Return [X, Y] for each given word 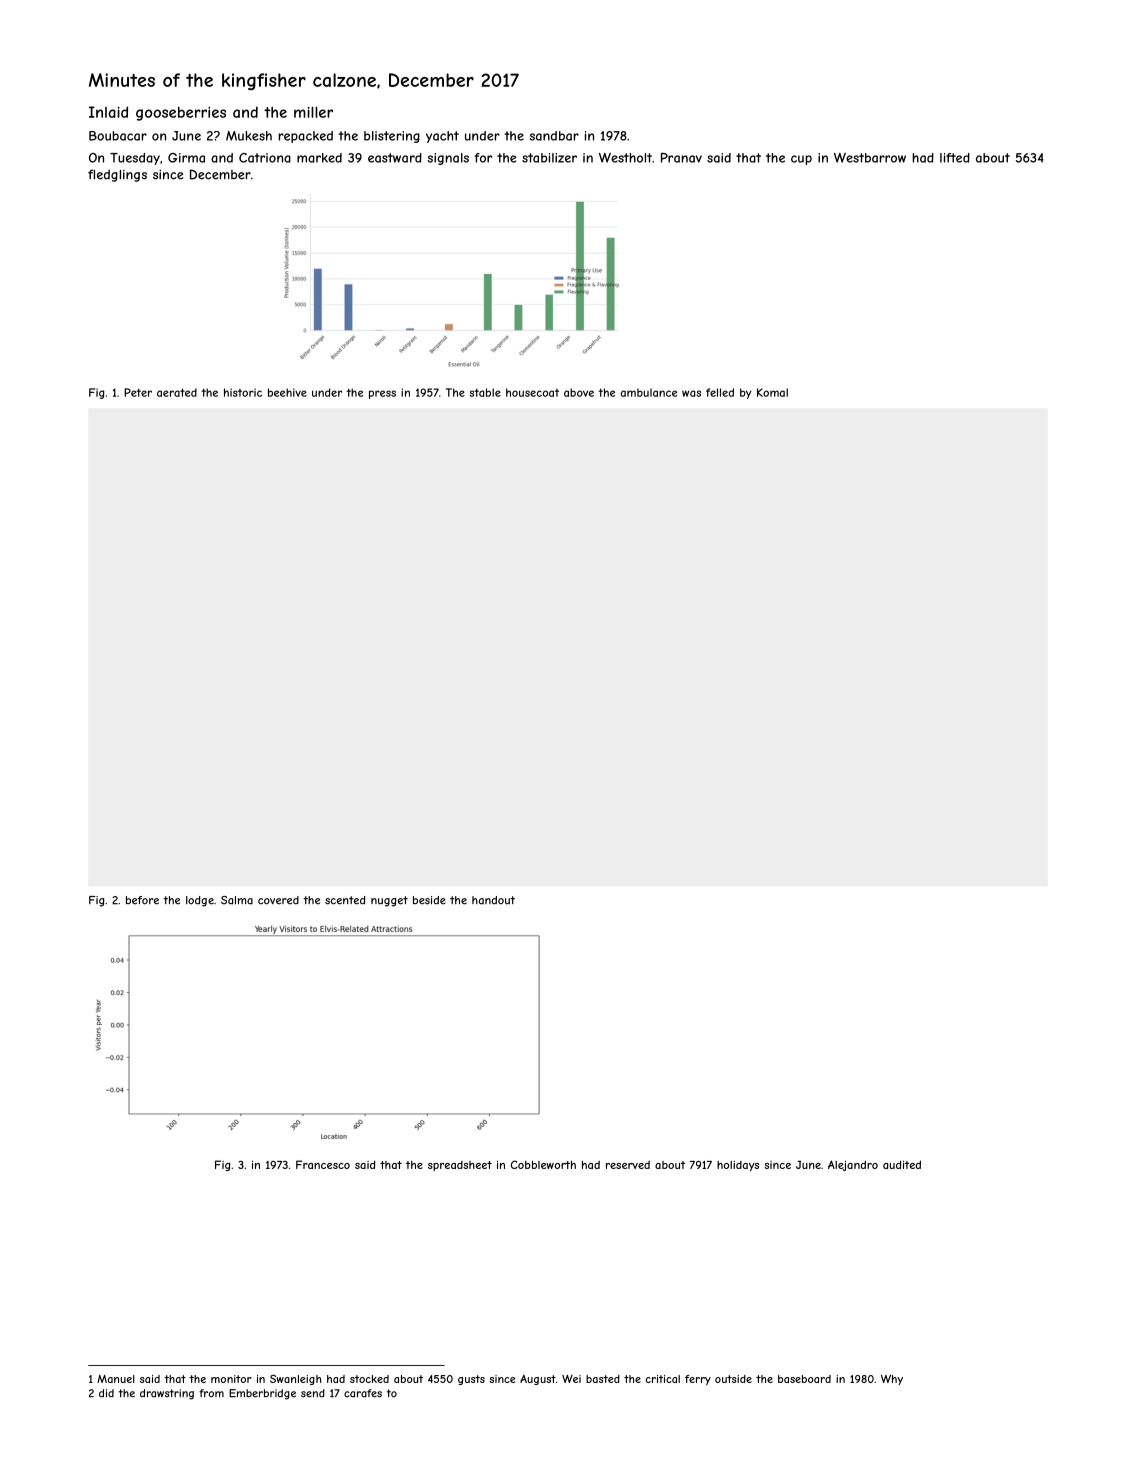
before [142, 900]
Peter [138, 392]
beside [429, 900]
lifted [955, 158]
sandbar [554, 136]
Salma [237, 900]
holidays [738, 1166]
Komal [772, 392]
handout [493, 900]
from [211, 1393]
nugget [389, 901]
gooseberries [181, 113]
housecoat [532, 392]
